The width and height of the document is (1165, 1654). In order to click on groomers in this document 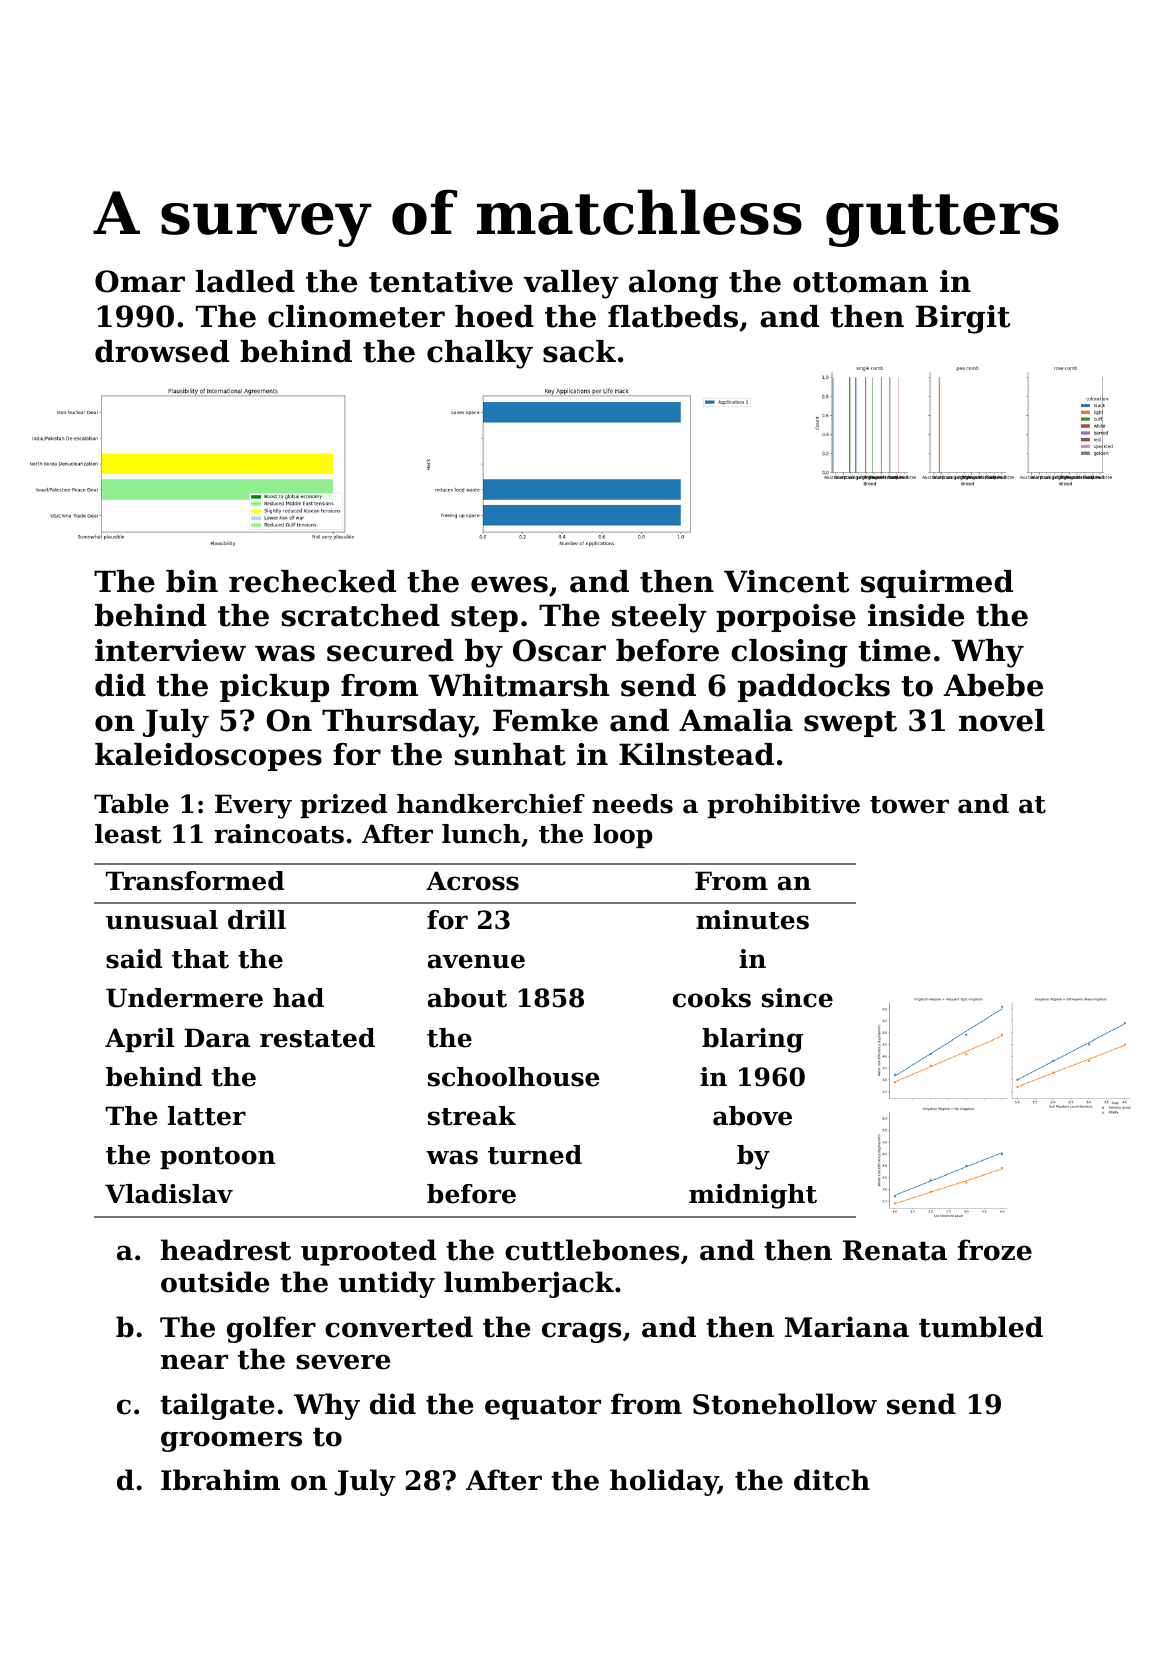, I will do `click(231, 1441)`.
